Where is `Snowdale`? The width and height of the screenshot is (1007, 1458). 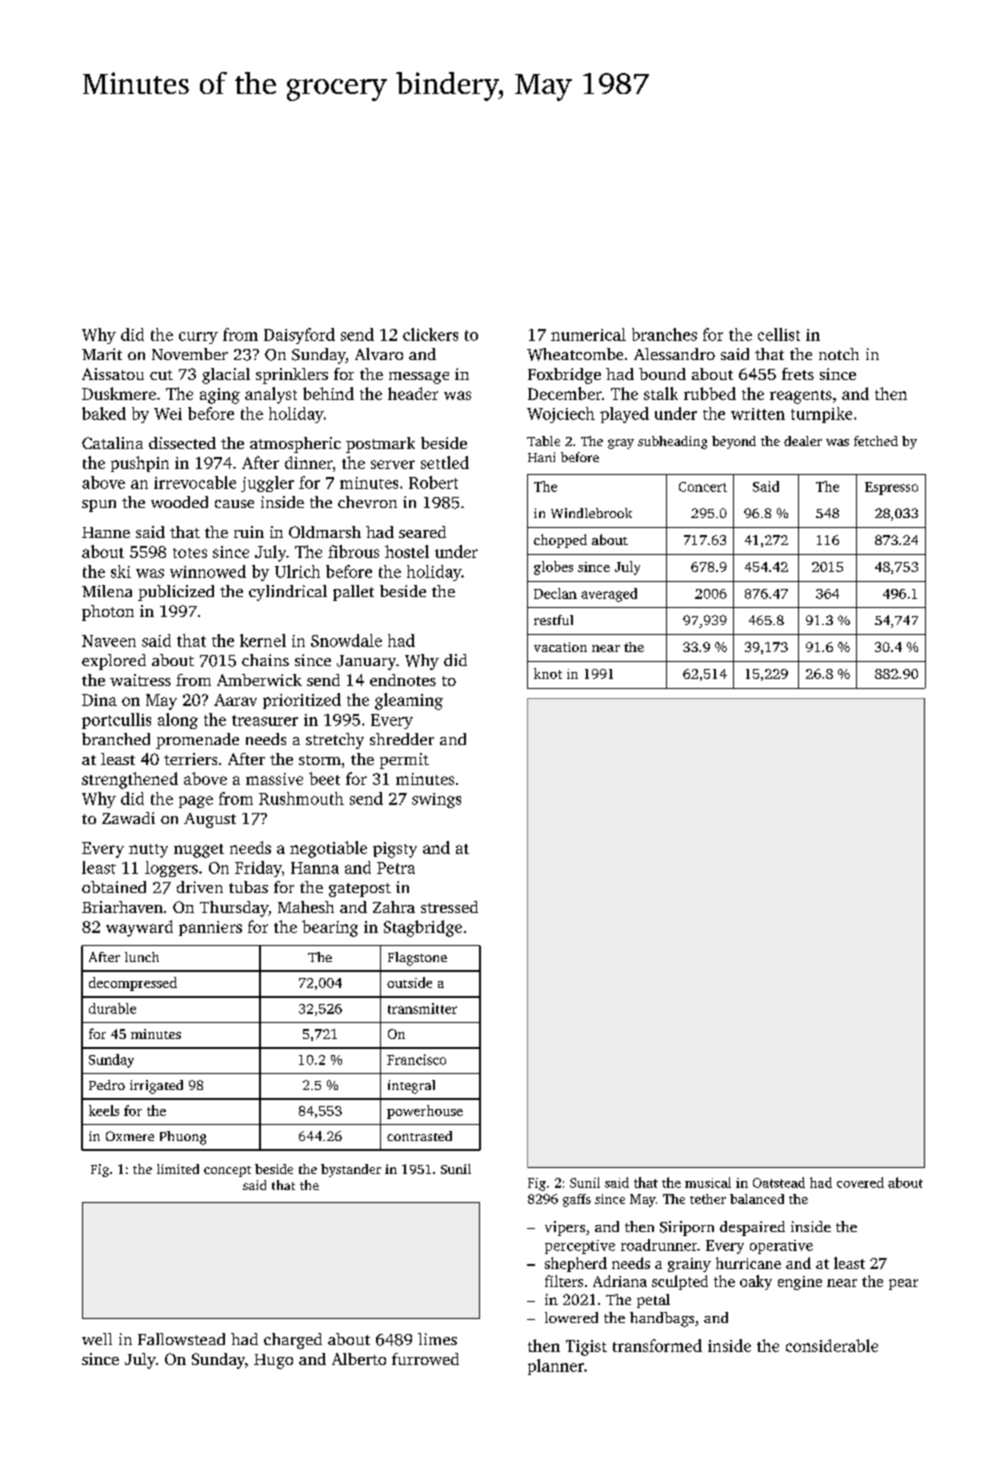 Snowdale is located at coordinates (346, 640).
